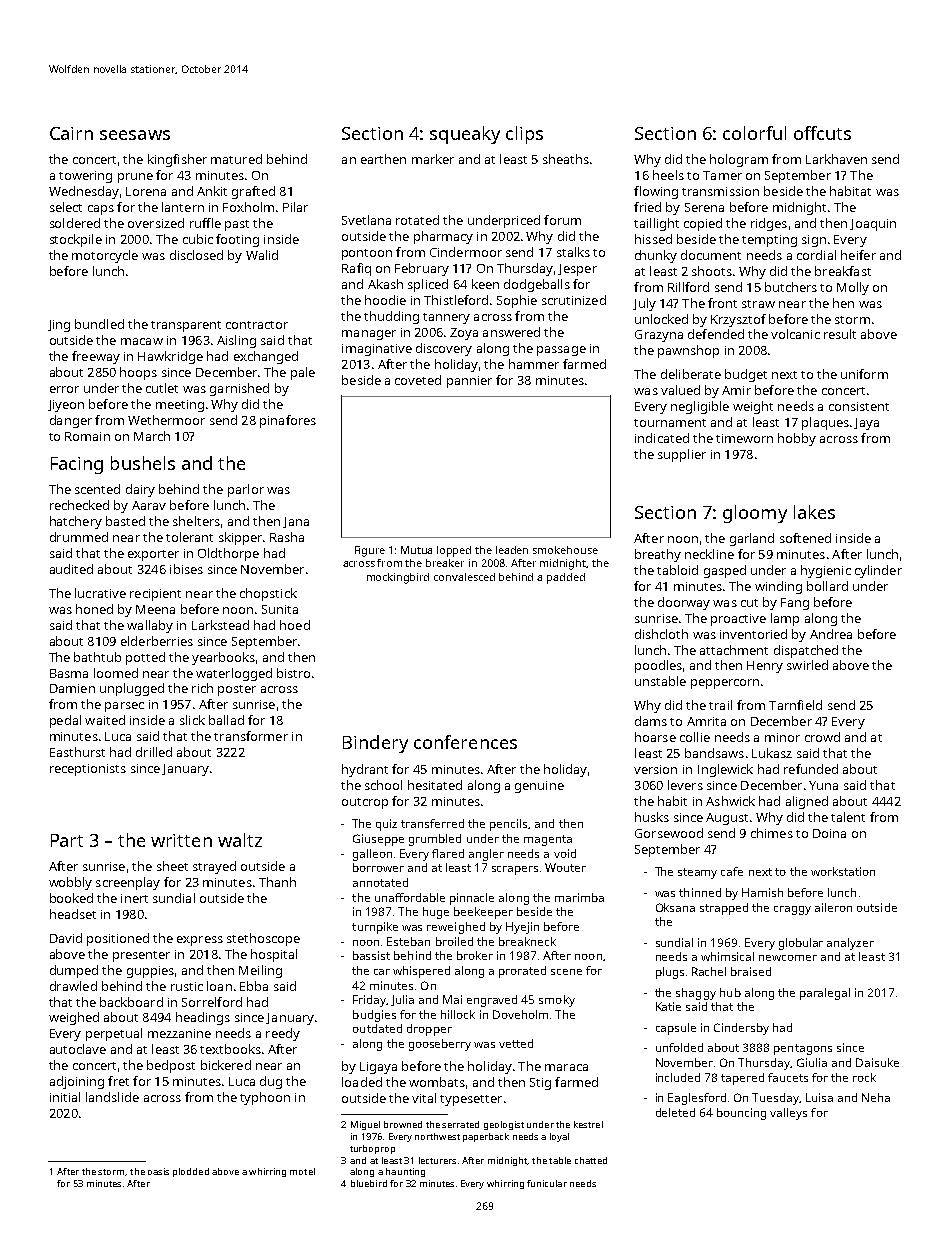 The width and height of the screenshot is (952, 1233). What do you see at coordinates (181, 840) in the screenshot?
I see `written` at bounding box center [181, 840].
